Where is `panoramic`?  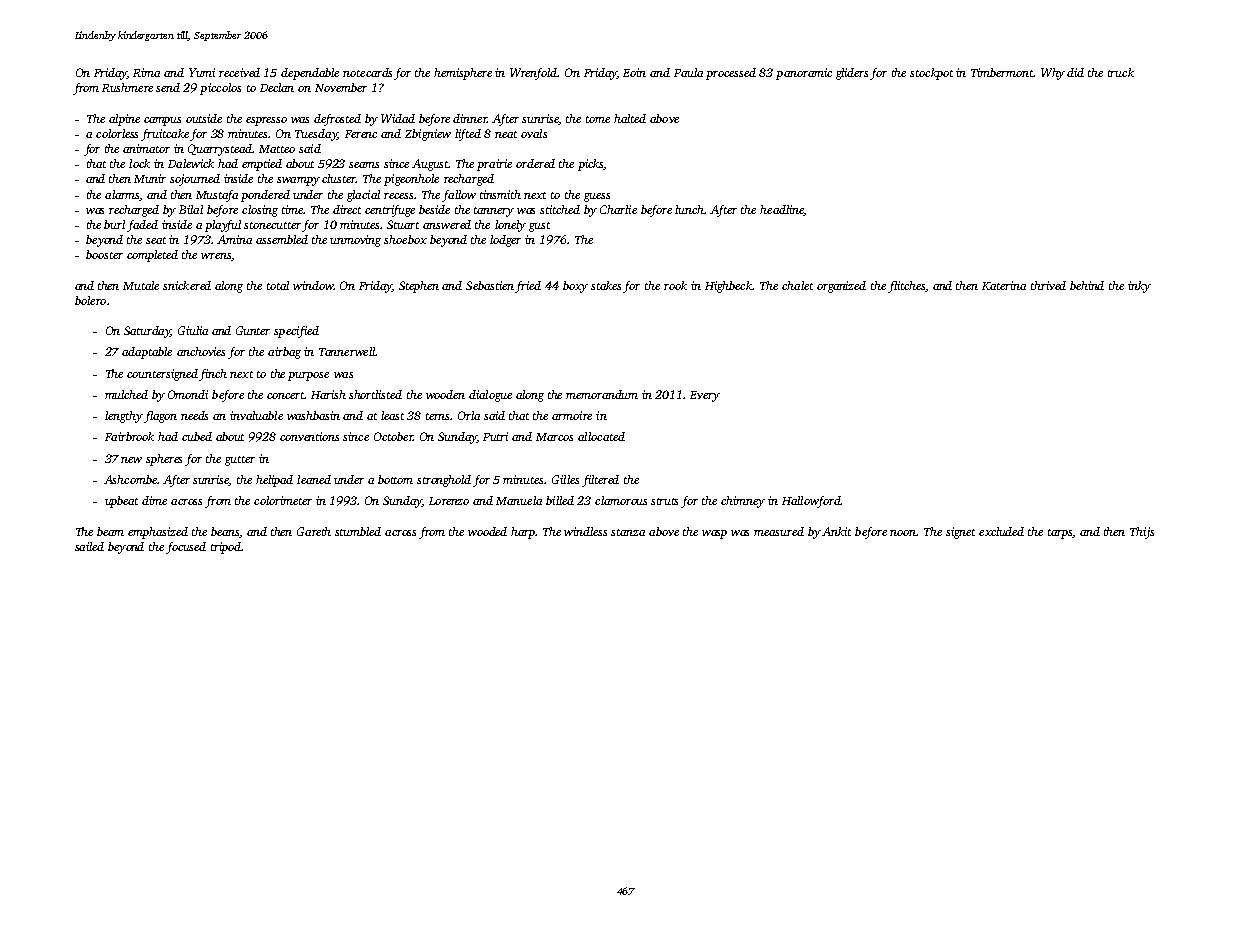 panoramic is located at coordinates (804, 74).
